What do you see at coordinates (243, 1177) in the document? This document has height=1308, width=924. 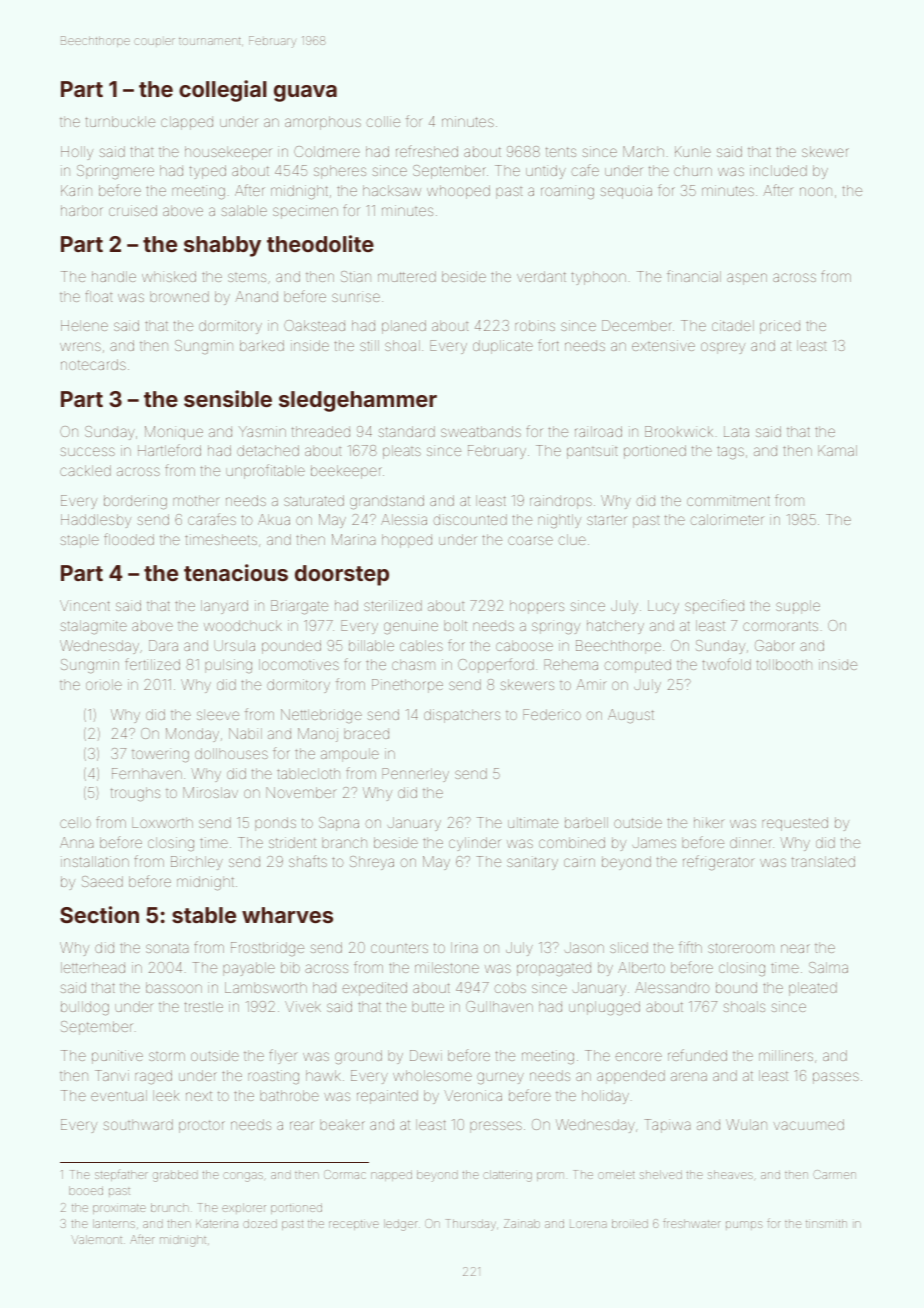 I see `congas` at bounding box center [243, 1177].
